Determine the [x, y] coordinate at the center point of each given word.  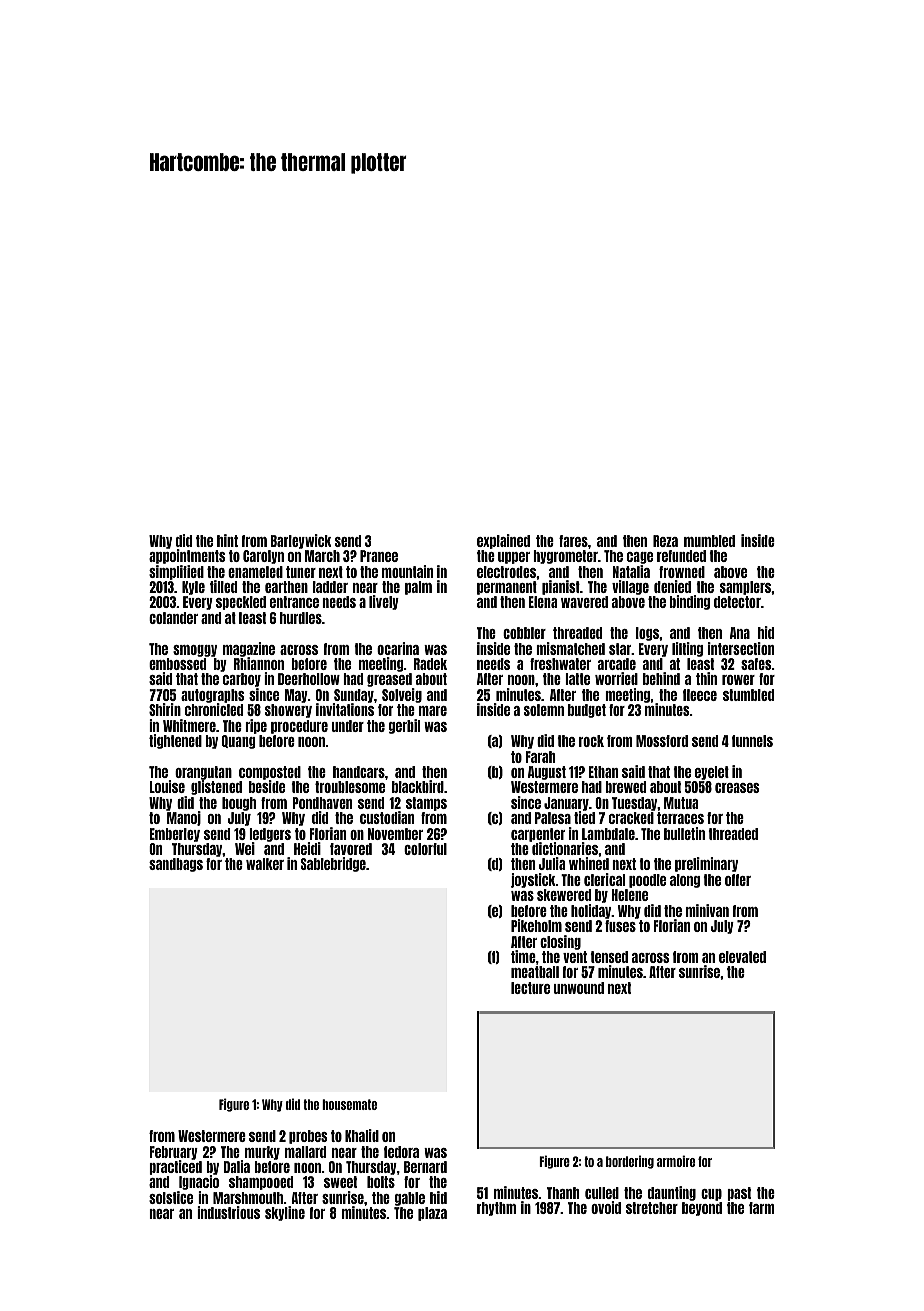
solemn [544, 710]
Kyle [193, 588]
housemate [349, 1104]
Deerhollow [309, 679]
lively [384, 602]
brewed [625, 787]
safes [756, 664]
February [174, 1153]
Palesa [553, 818]
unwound [579, 988]
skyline [285, 1213]
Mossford [662, 741]
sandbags [176, 865]
